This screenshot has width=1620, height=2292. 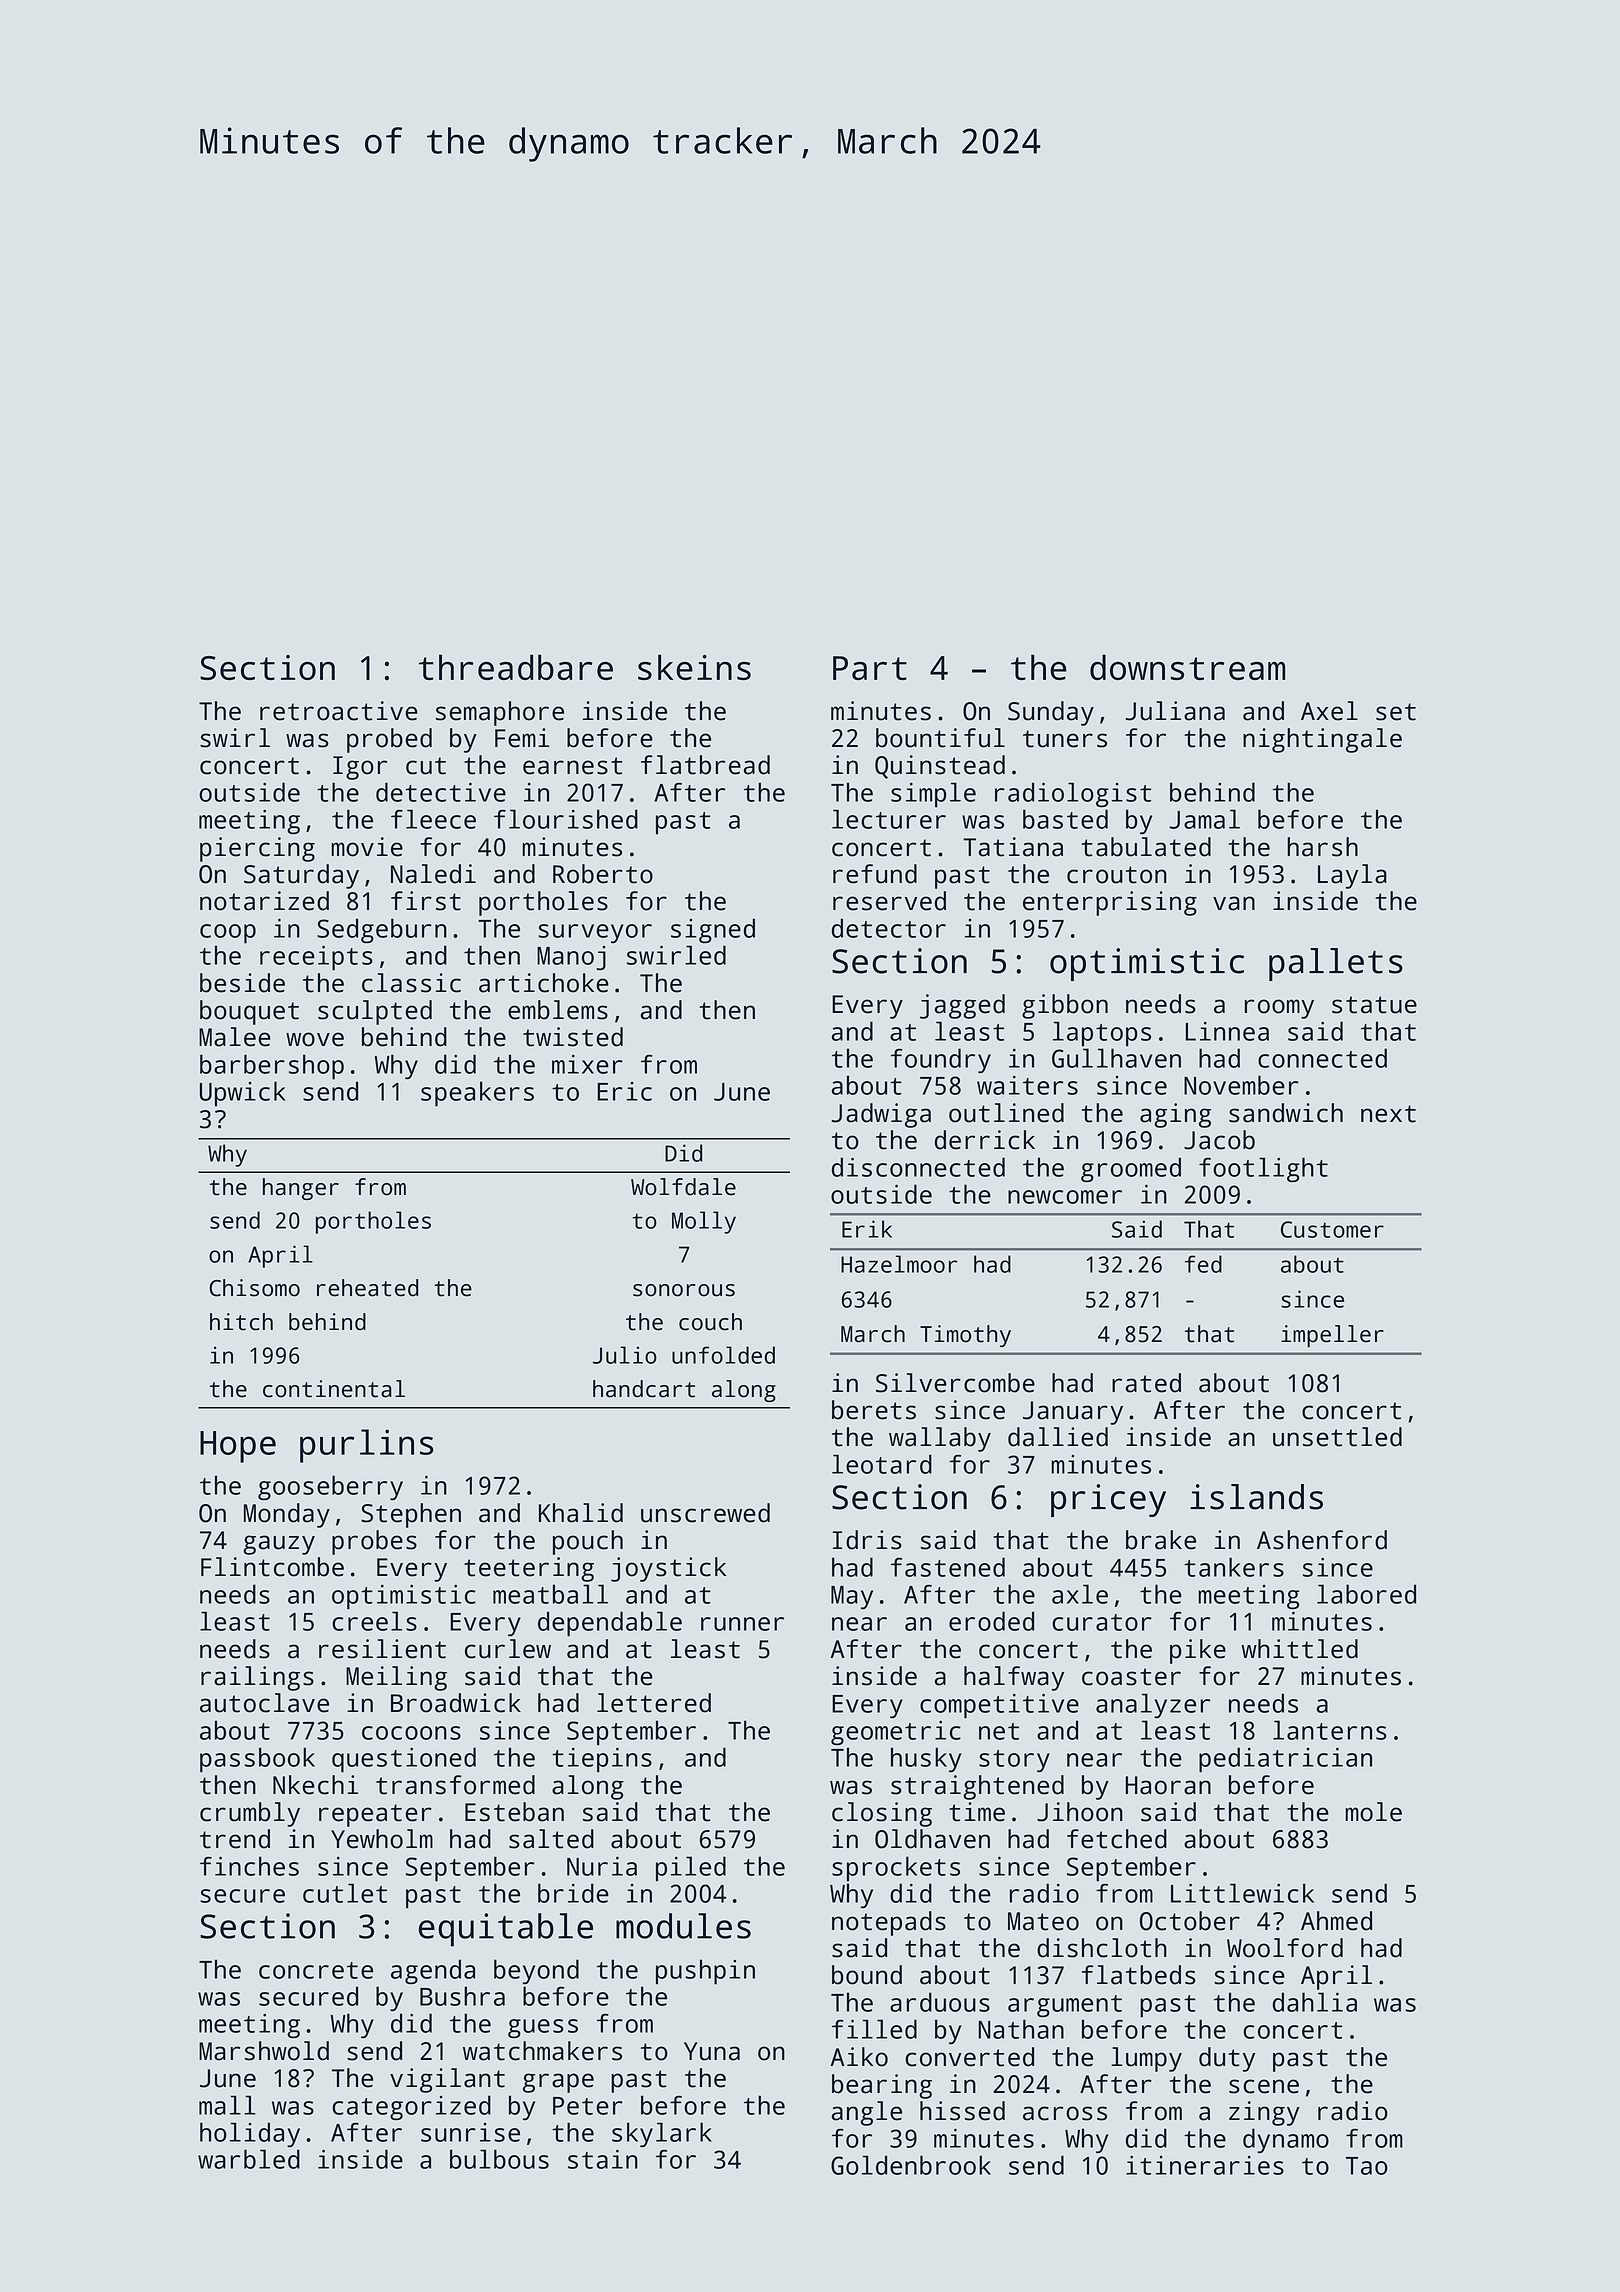 What do you see at coordinates (1203, 1264) in the screenshot?
I see `fed` at bounding box center [1203, 1264].
